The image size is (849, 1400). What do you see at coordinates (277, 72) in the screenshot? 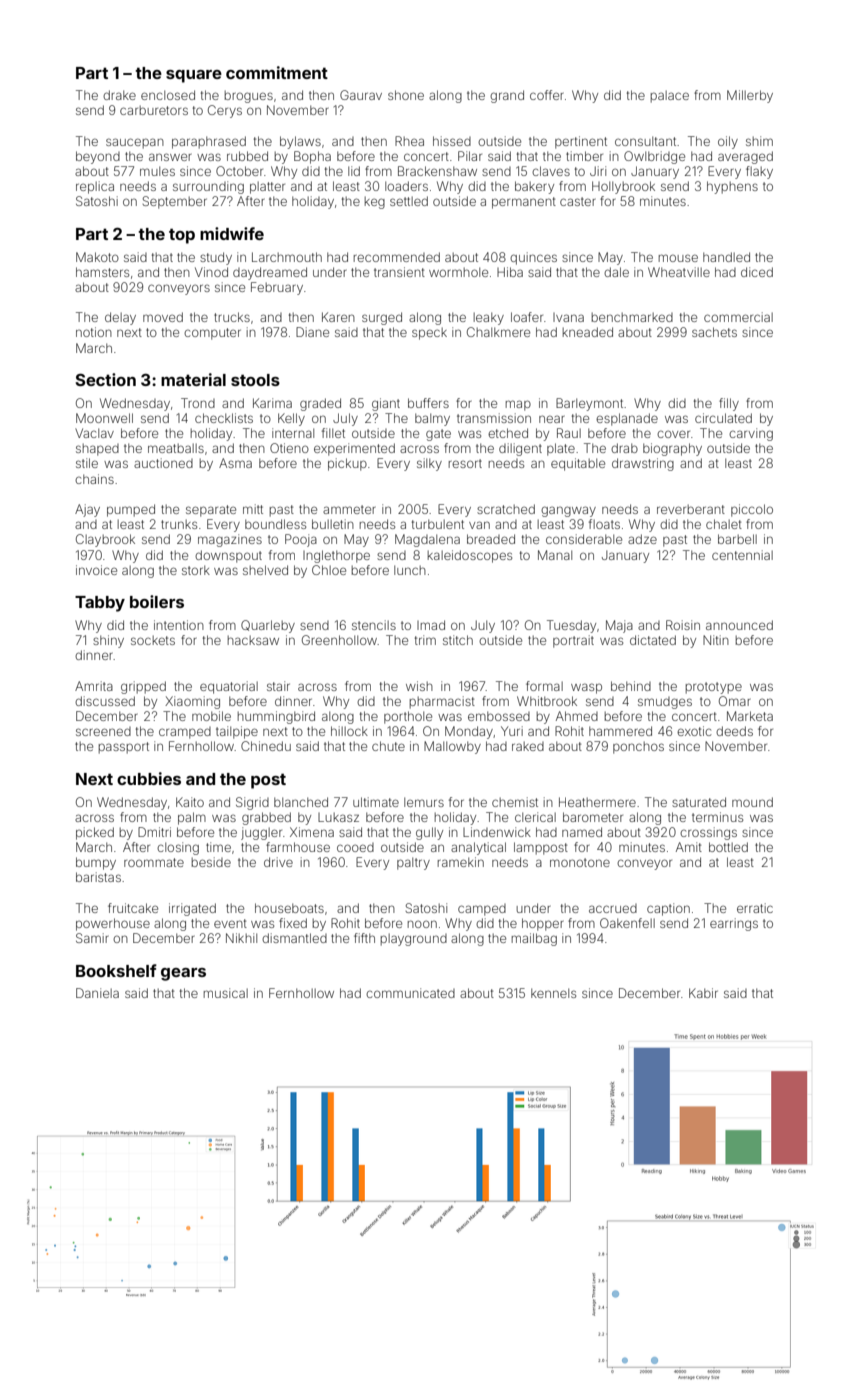
I see `commitment` at bounding box center [277, 72].
